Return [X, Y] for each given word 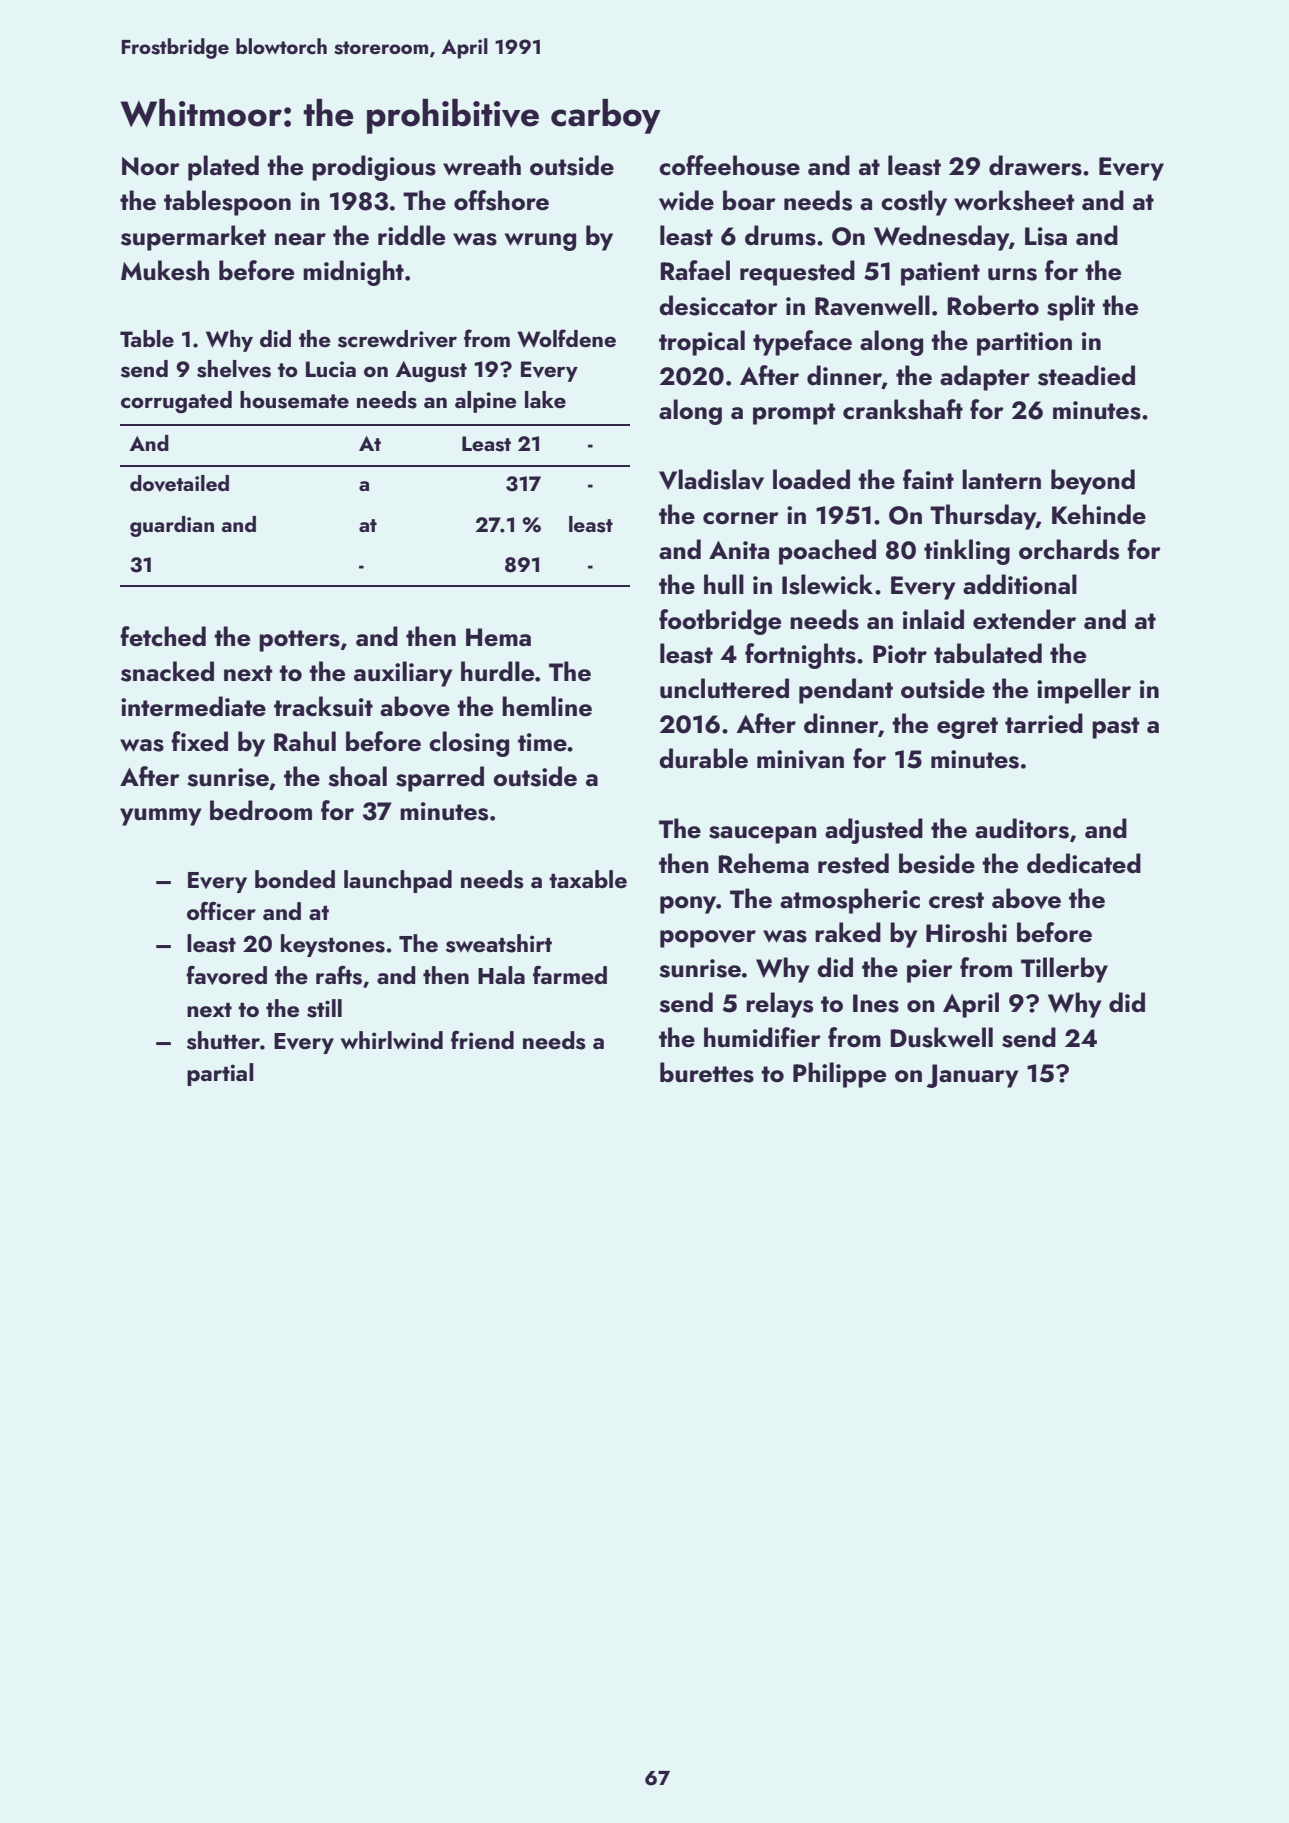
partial [220, 1074]
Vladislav [711, 479]
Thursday [983, 517]
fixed [199, 741]
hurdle [497, 671]
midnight [353, 273]
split [1071, 308]
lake [545, 399]
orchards [1069, 549]
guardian [172, 526]
